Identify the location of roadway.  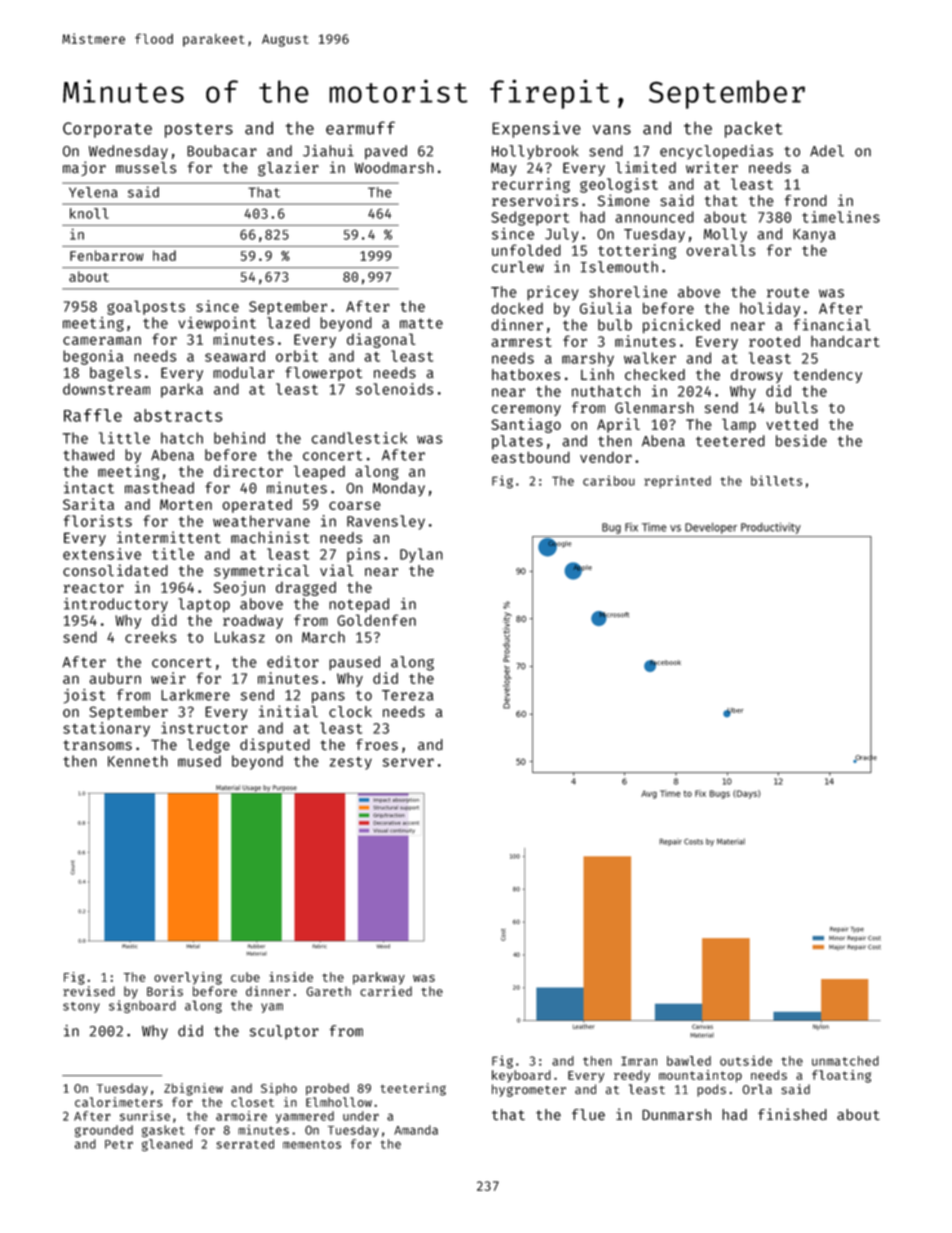
(253, 621).
